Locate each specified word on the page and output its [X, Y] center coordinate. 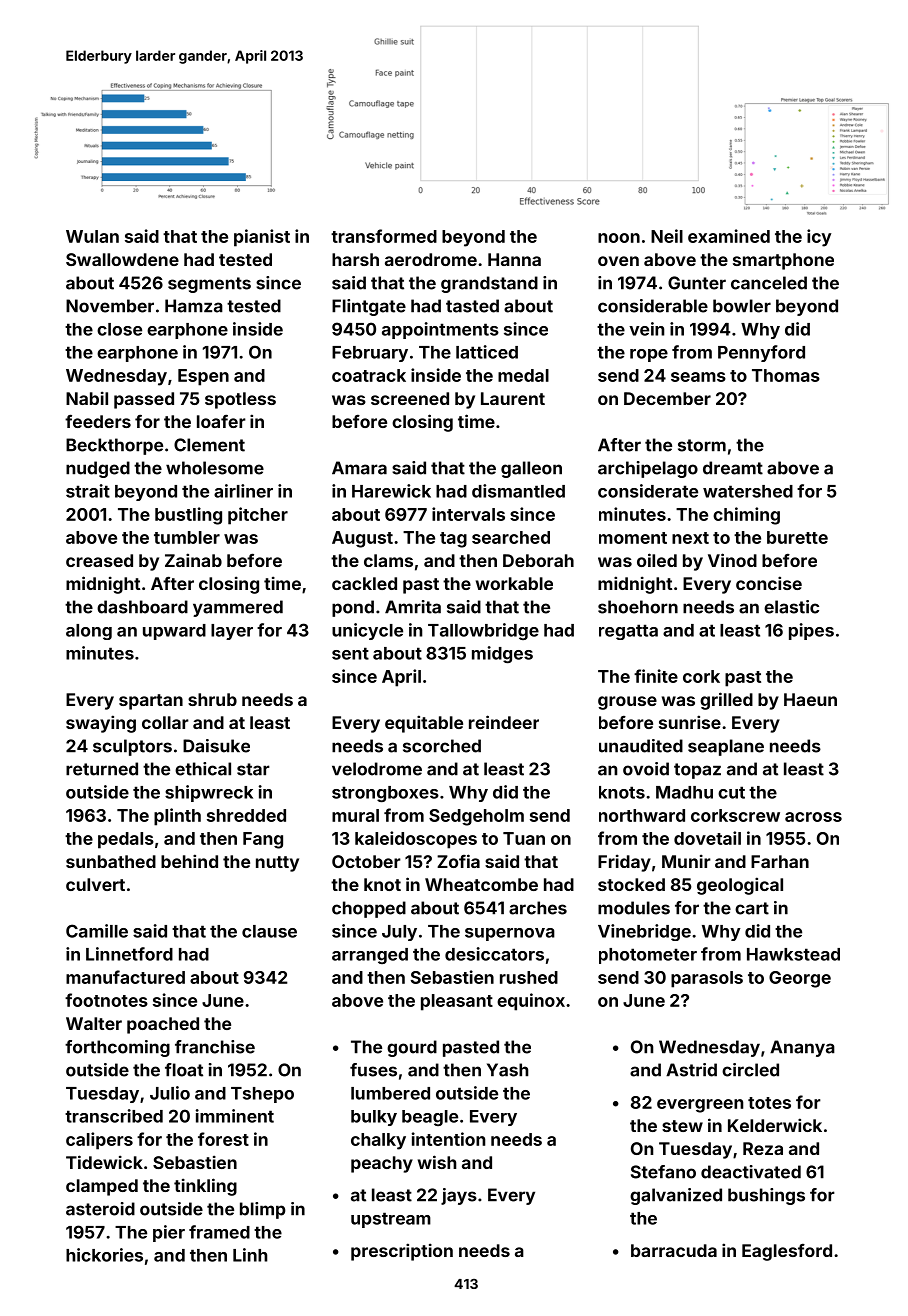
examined [729, 236]
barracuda [674, 1250]
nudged [98, 469]
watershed [748, 491]
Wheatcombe [481, 884]
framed [219, 1232]
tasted [472, 306]
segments [209, 285]
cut [731, 792]
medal [523, 375]
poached [163, 1025]
